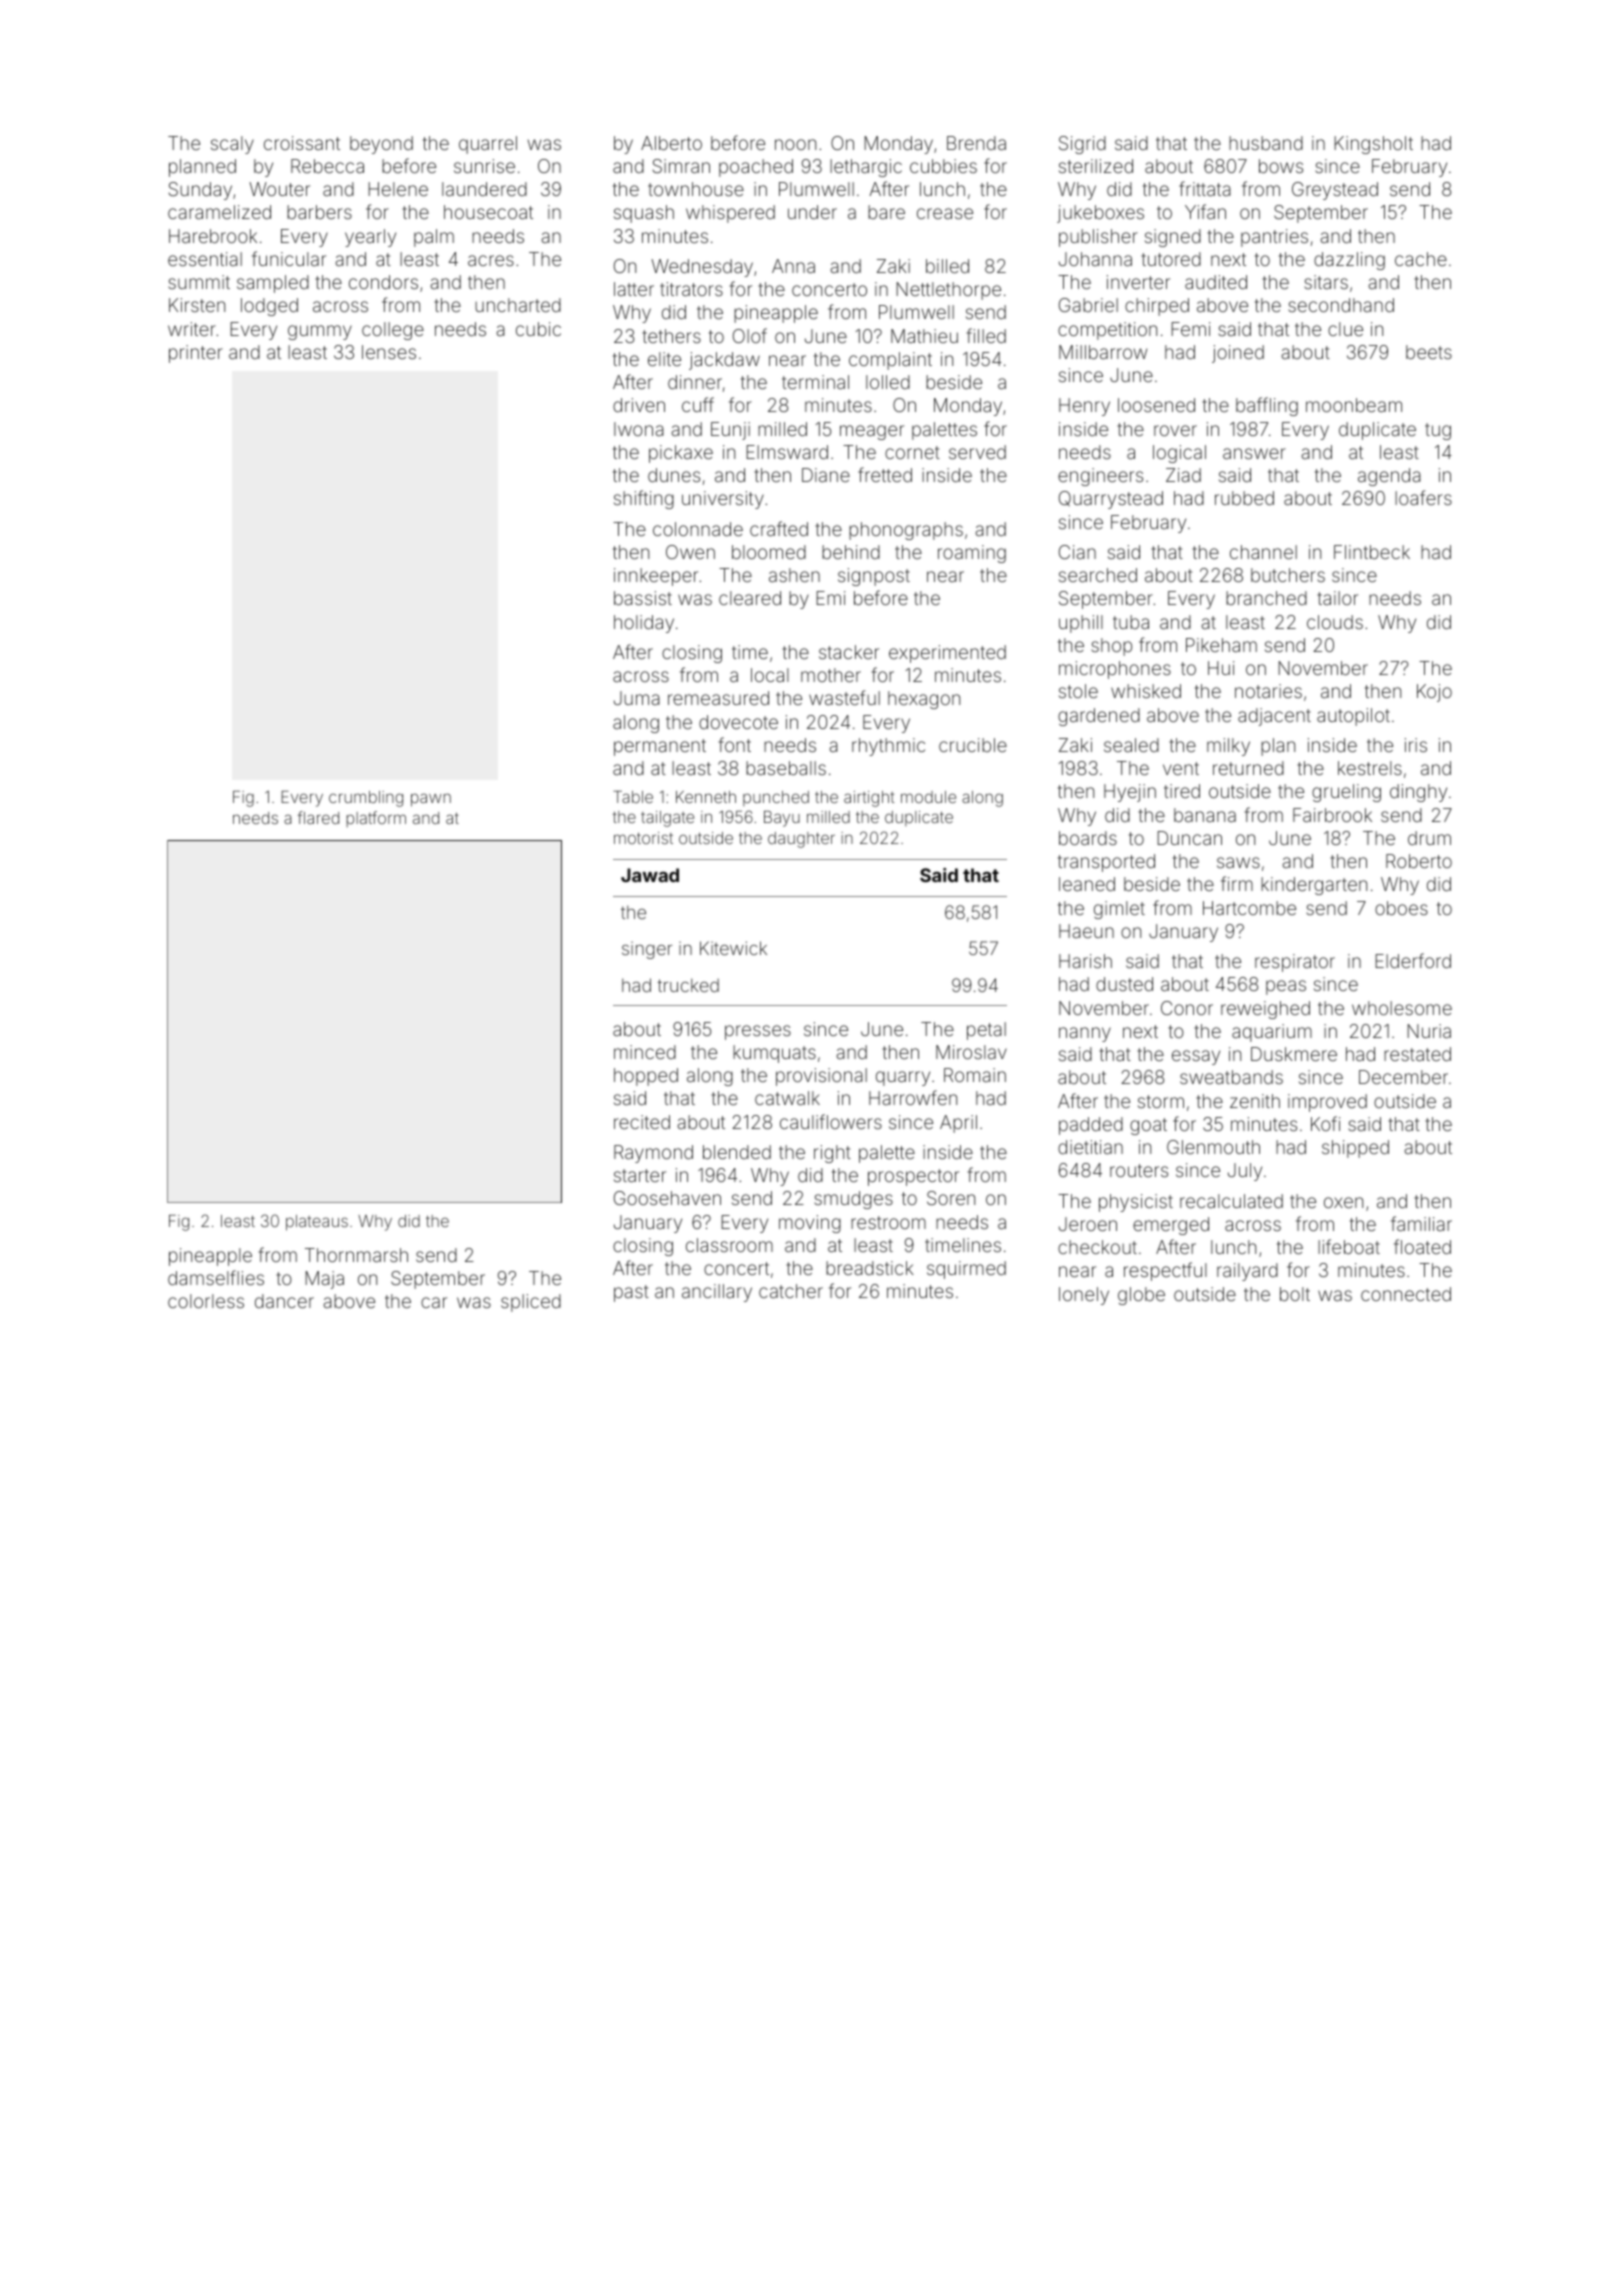 This image has height=2292, width=1620. Describe the element at coordinates (232, 145) in the image. I see `scaly` at that location.
